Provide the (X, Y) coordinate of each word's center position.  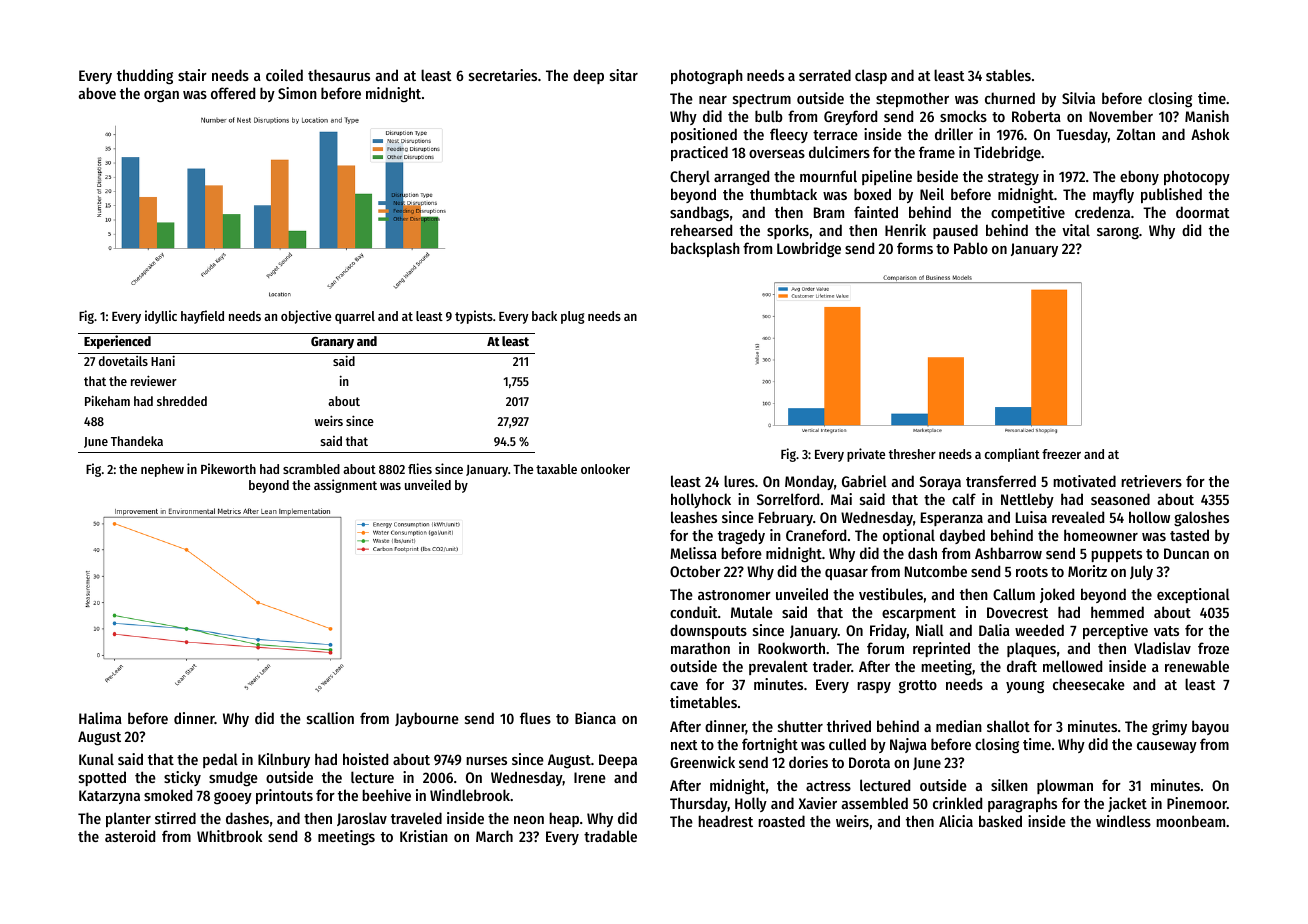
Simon (297, 93)
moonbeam (1190, 821)
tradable (610, 836)
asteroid (130, 836)
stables (1008, 75)
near (713, 100)
